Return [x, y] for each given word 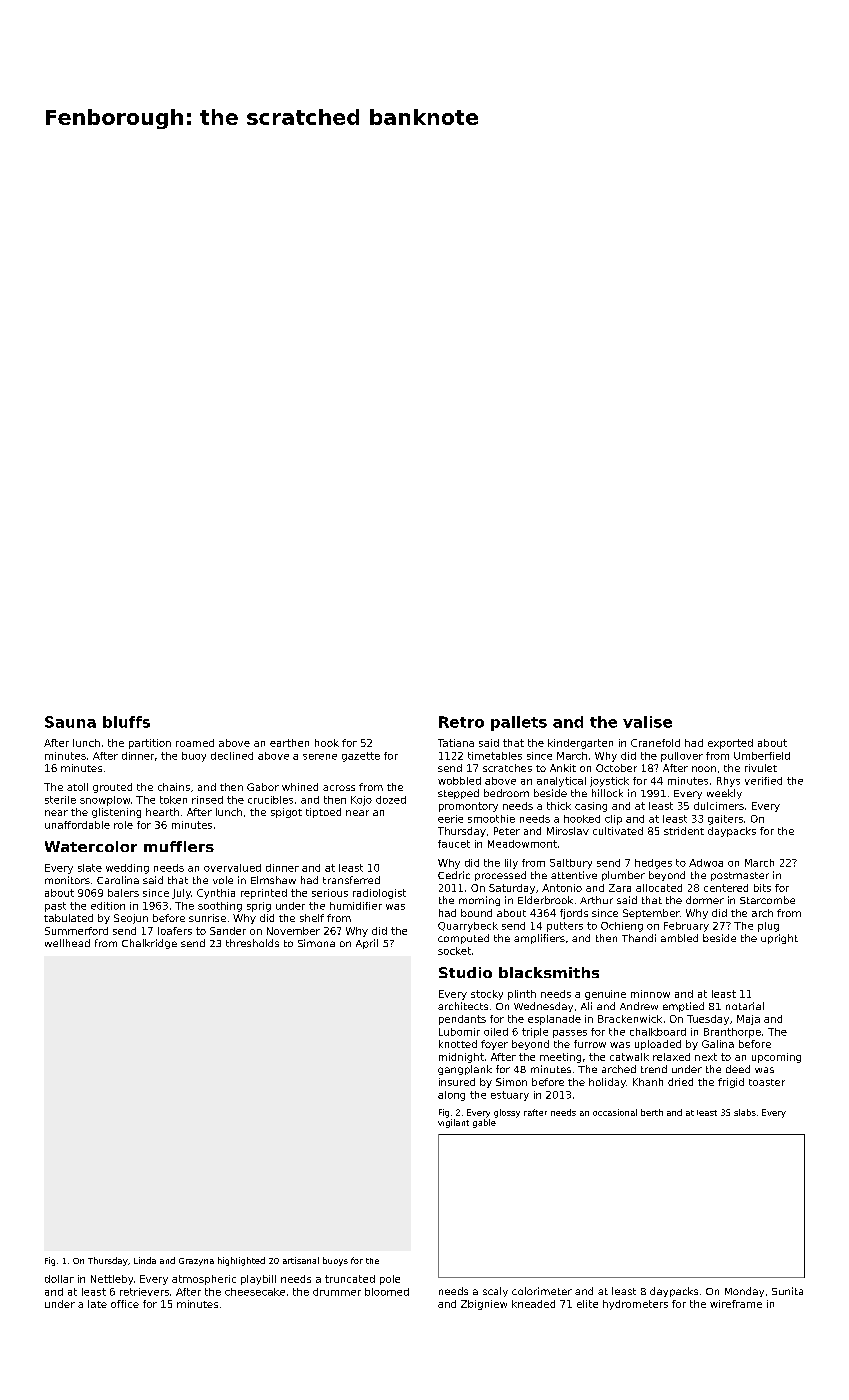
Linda [145, 1260]
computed [463, 939]
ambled [679, 938]
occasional [615, 1112]
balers [123, 893]
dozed [391, 800]
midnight [461, 1058]
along [451, 1096]
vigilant [453, 1123]
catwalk [629, 1057]
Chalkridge [149, 944]
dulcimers [719, 806]
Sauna [70, 722]
